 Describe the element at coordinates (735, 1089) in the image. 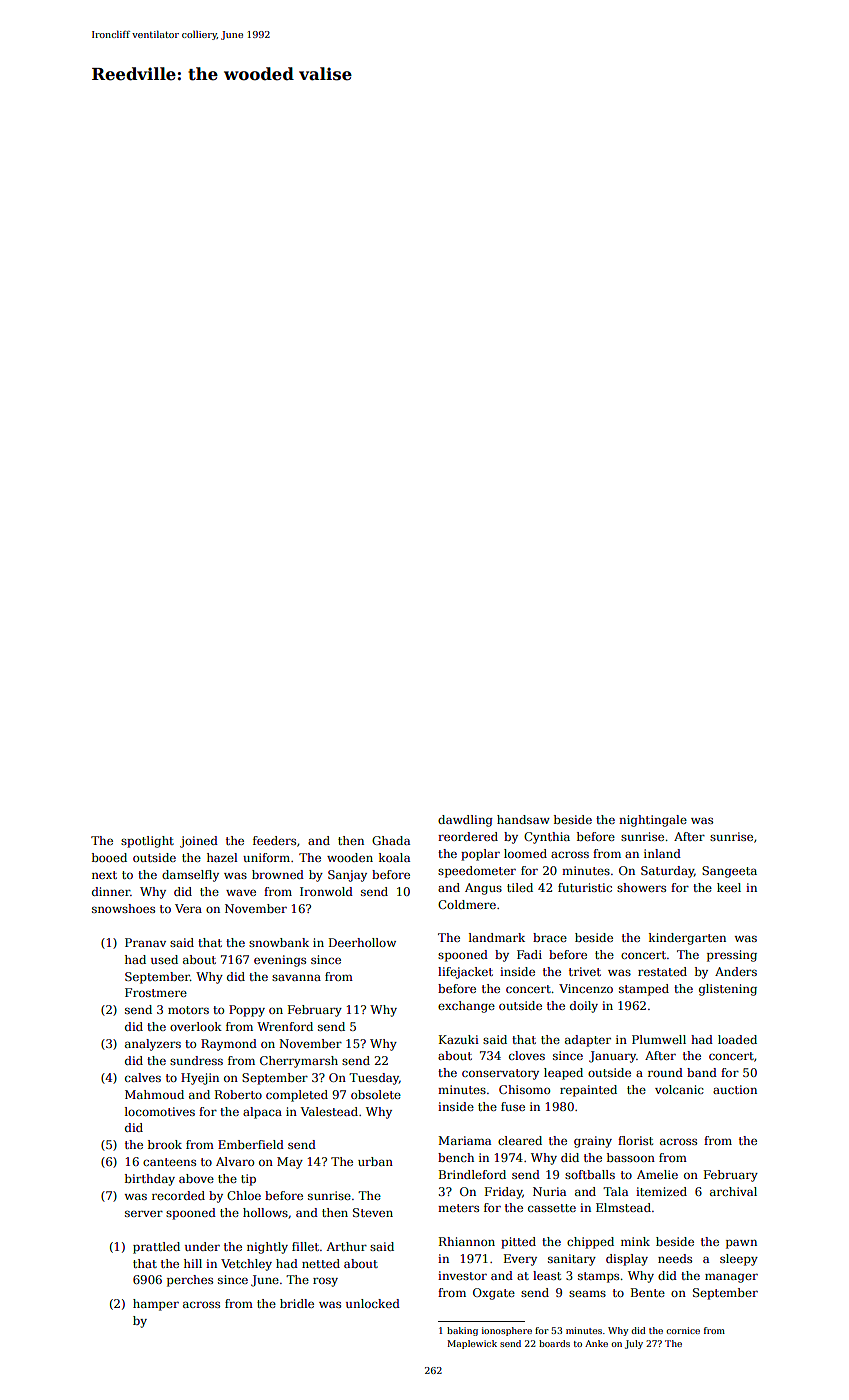

I see `auction` at that location.
